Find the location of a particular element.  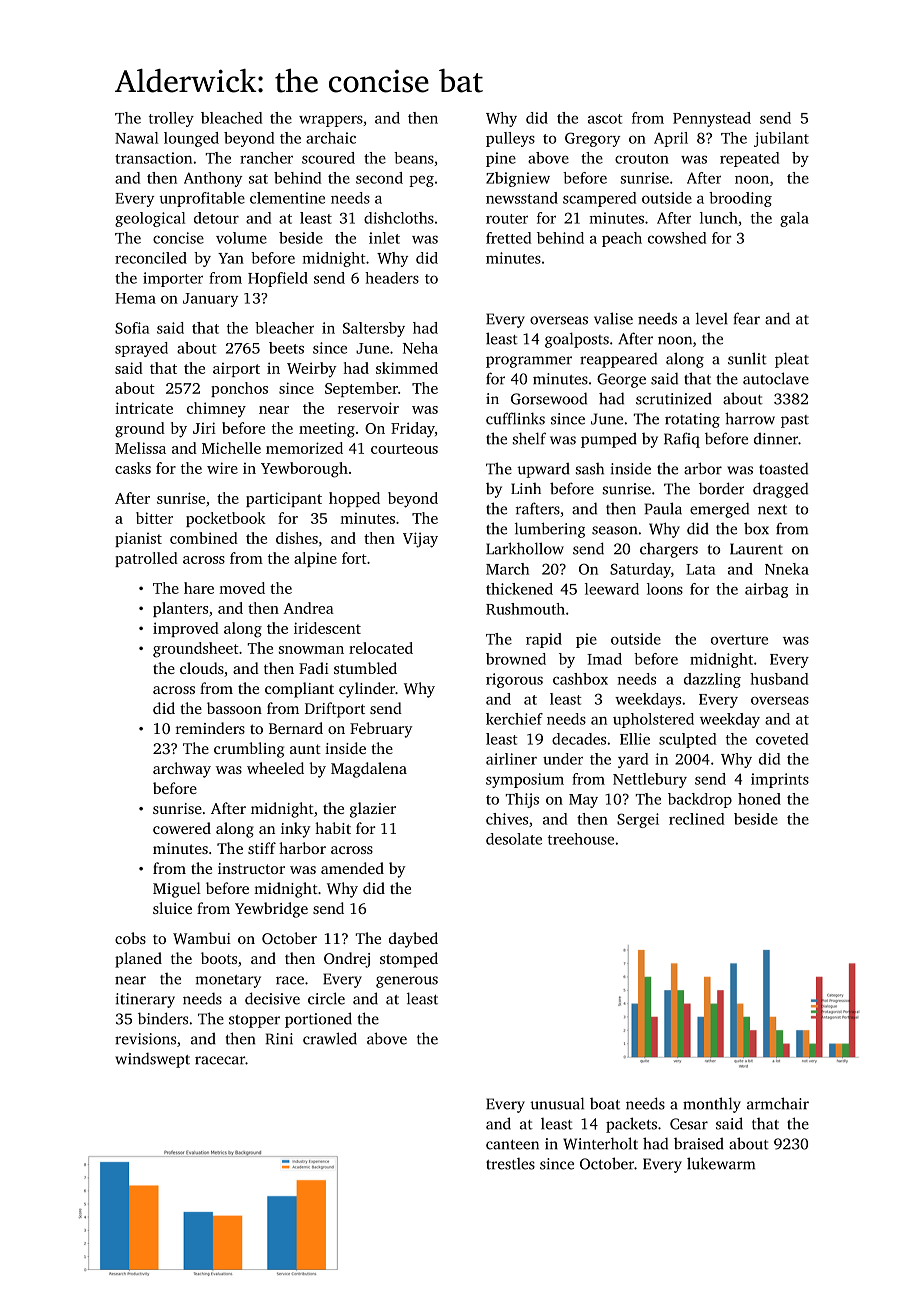

Pennystead is located at coordinates (712, 119).
